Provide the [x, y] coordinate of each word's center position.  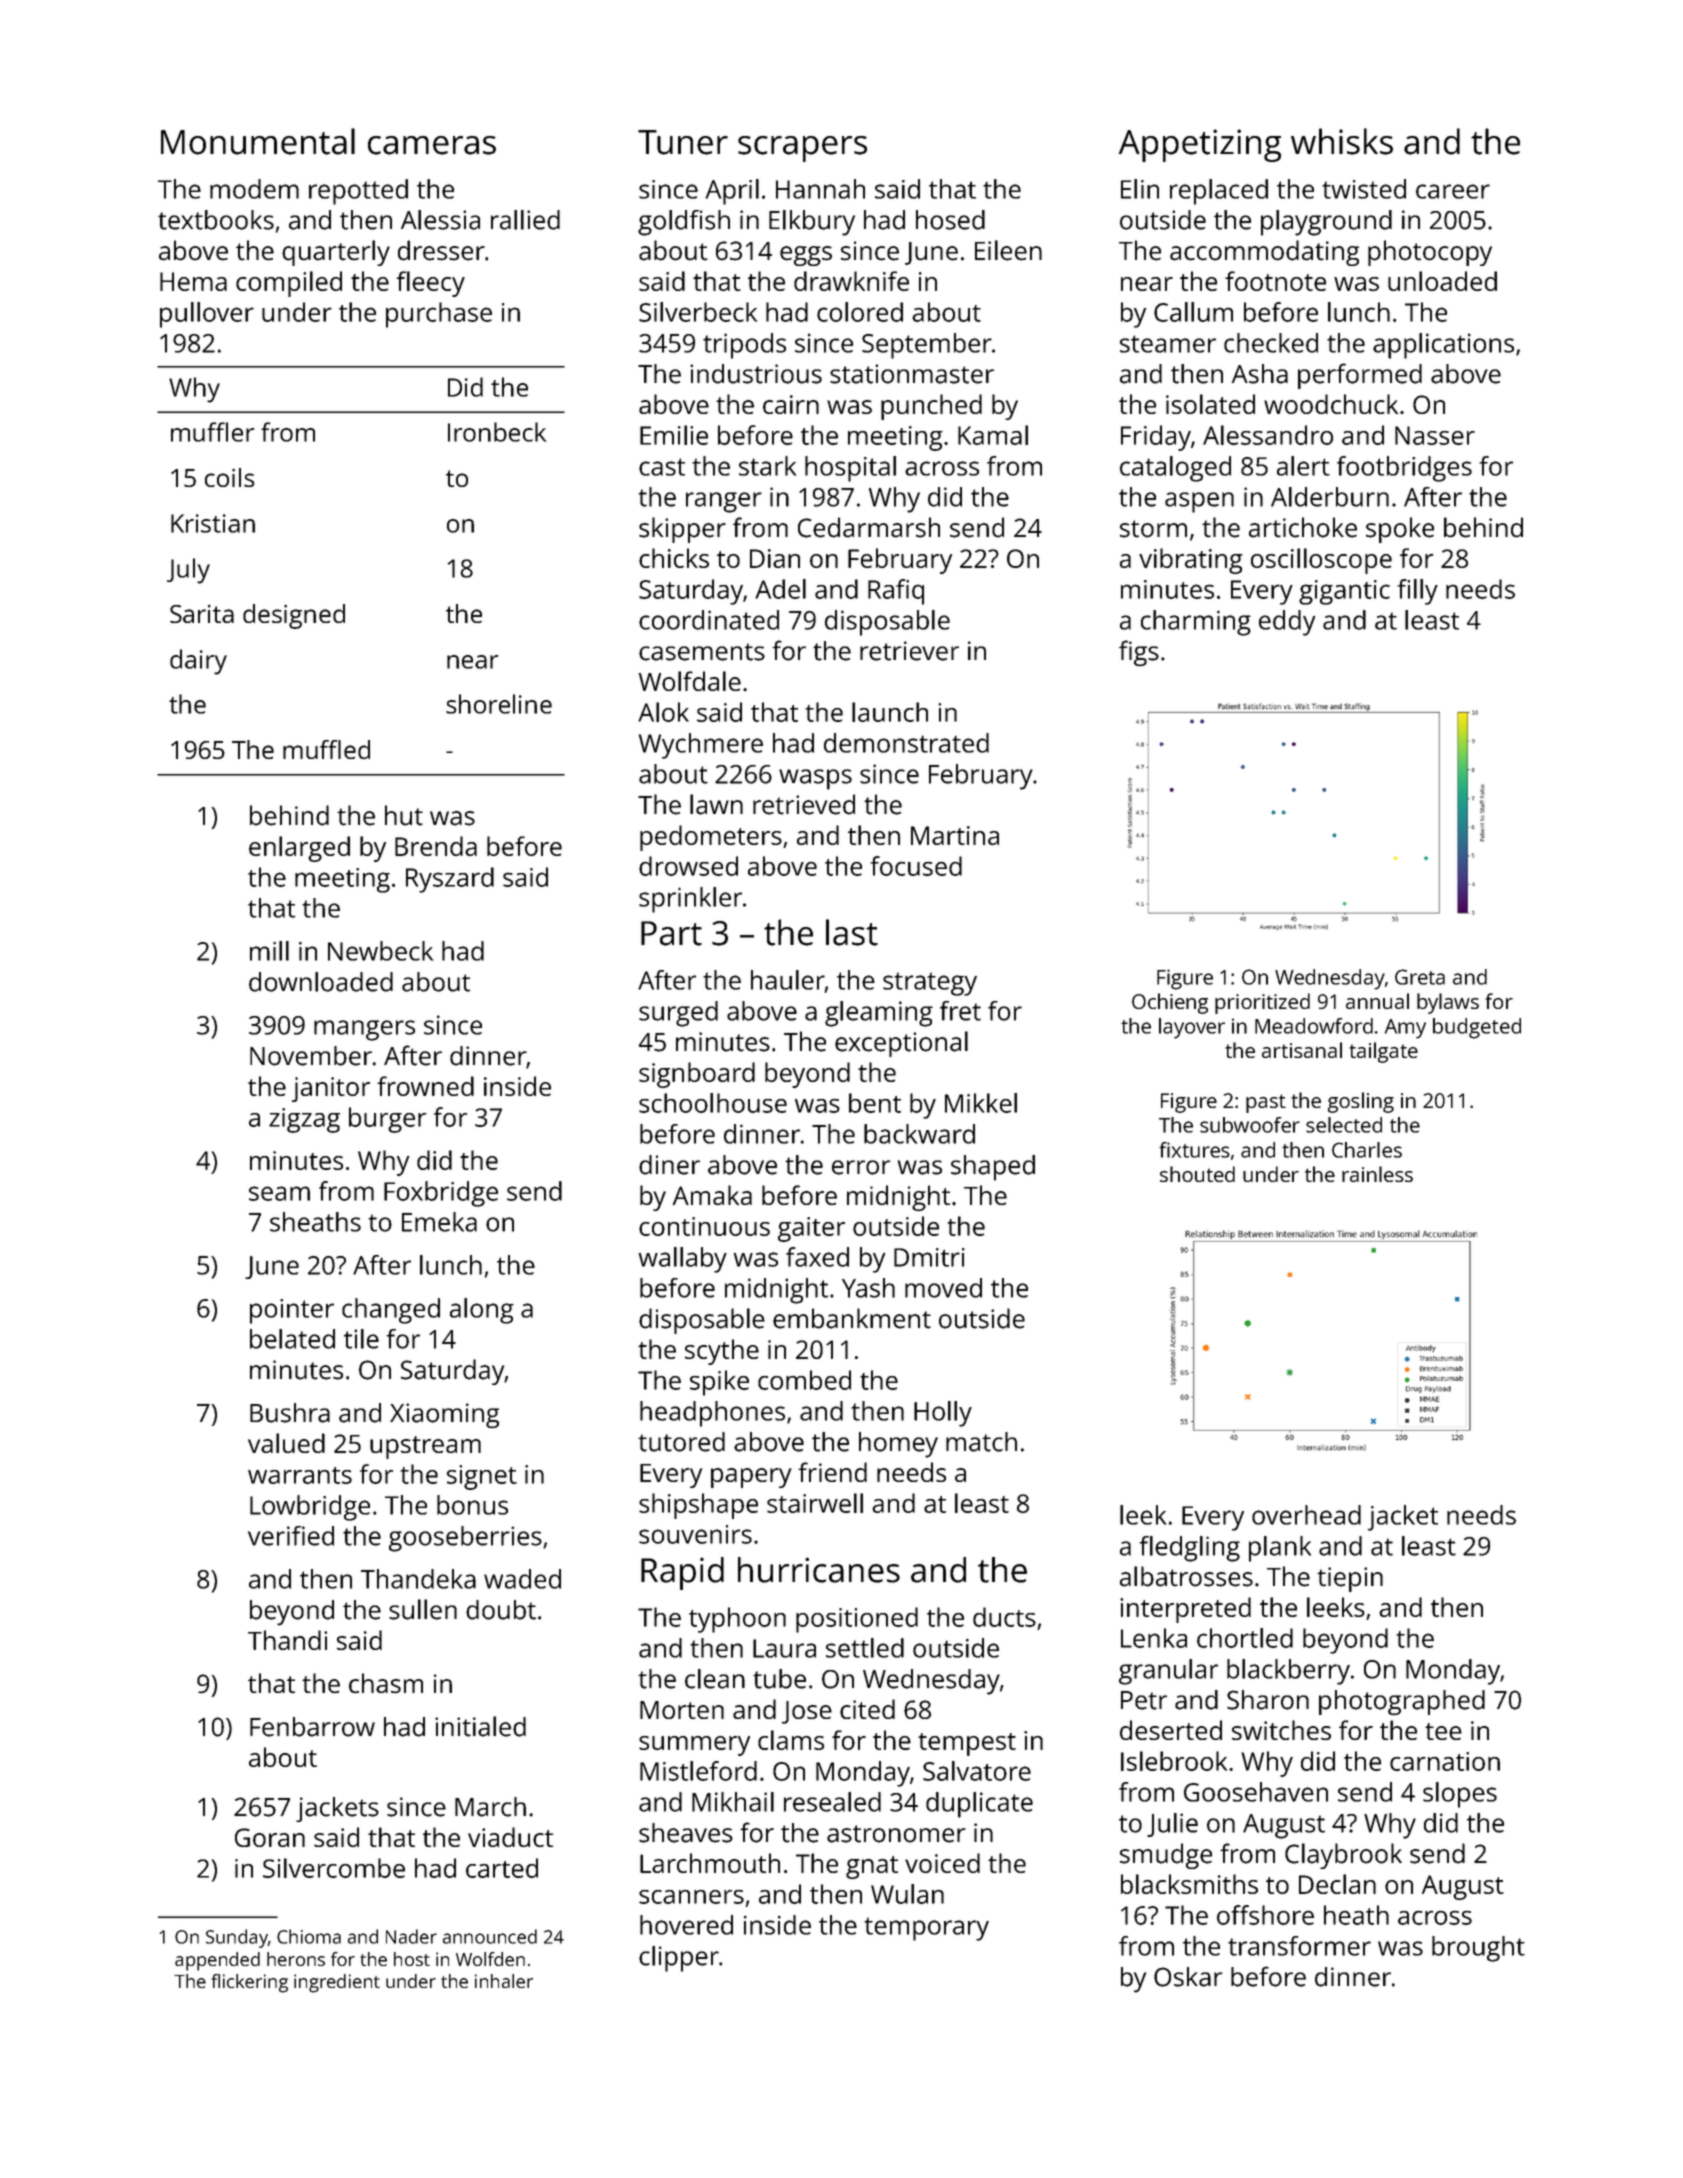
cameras [432, 145]
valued [286, 1443]
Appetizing [1199, 145]
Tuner [683, 142]
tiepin [1350, 1579]
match [981, 1442]
